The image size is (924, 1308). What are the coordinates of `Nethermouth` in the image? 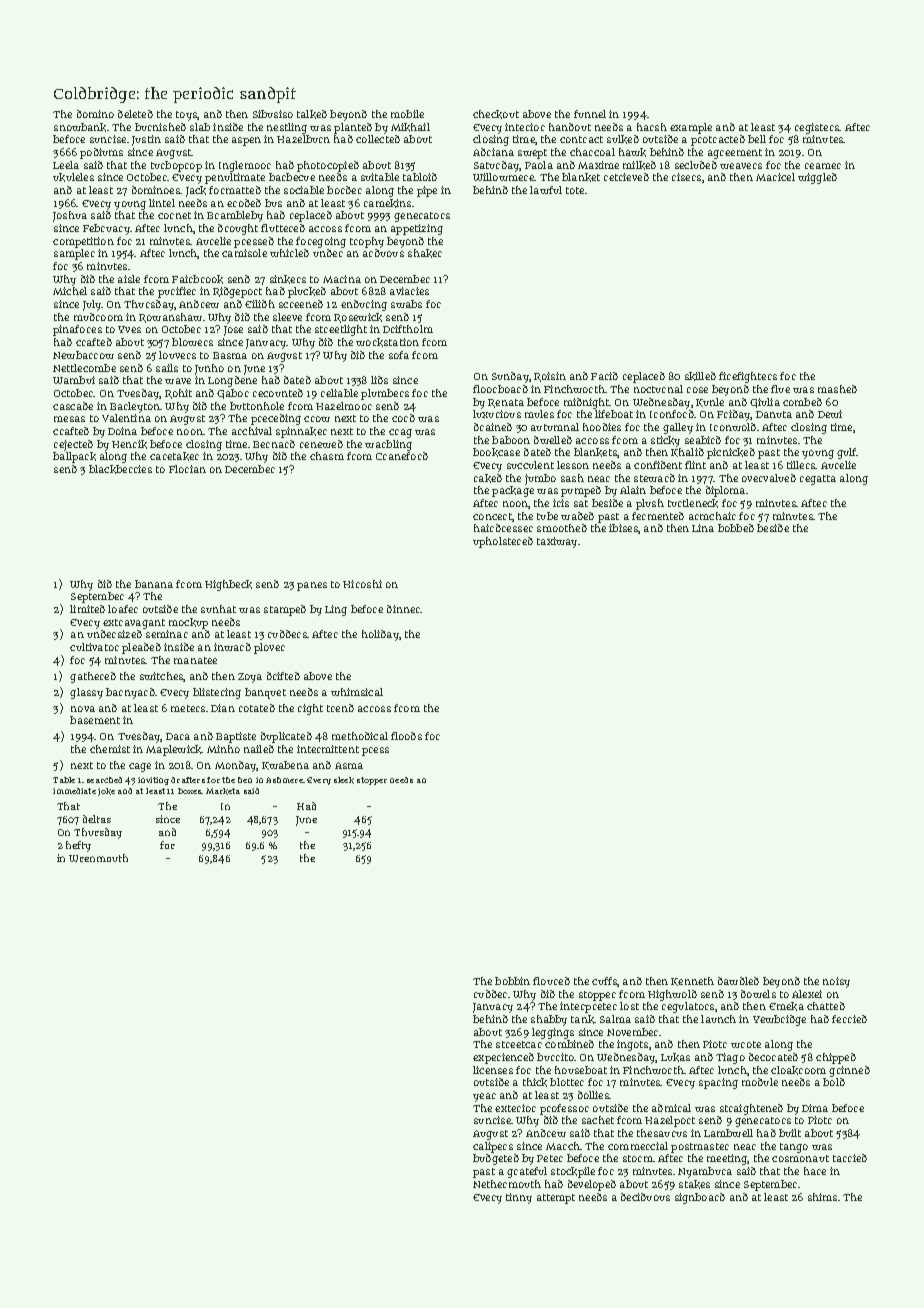 It's located at (507, 1184).
